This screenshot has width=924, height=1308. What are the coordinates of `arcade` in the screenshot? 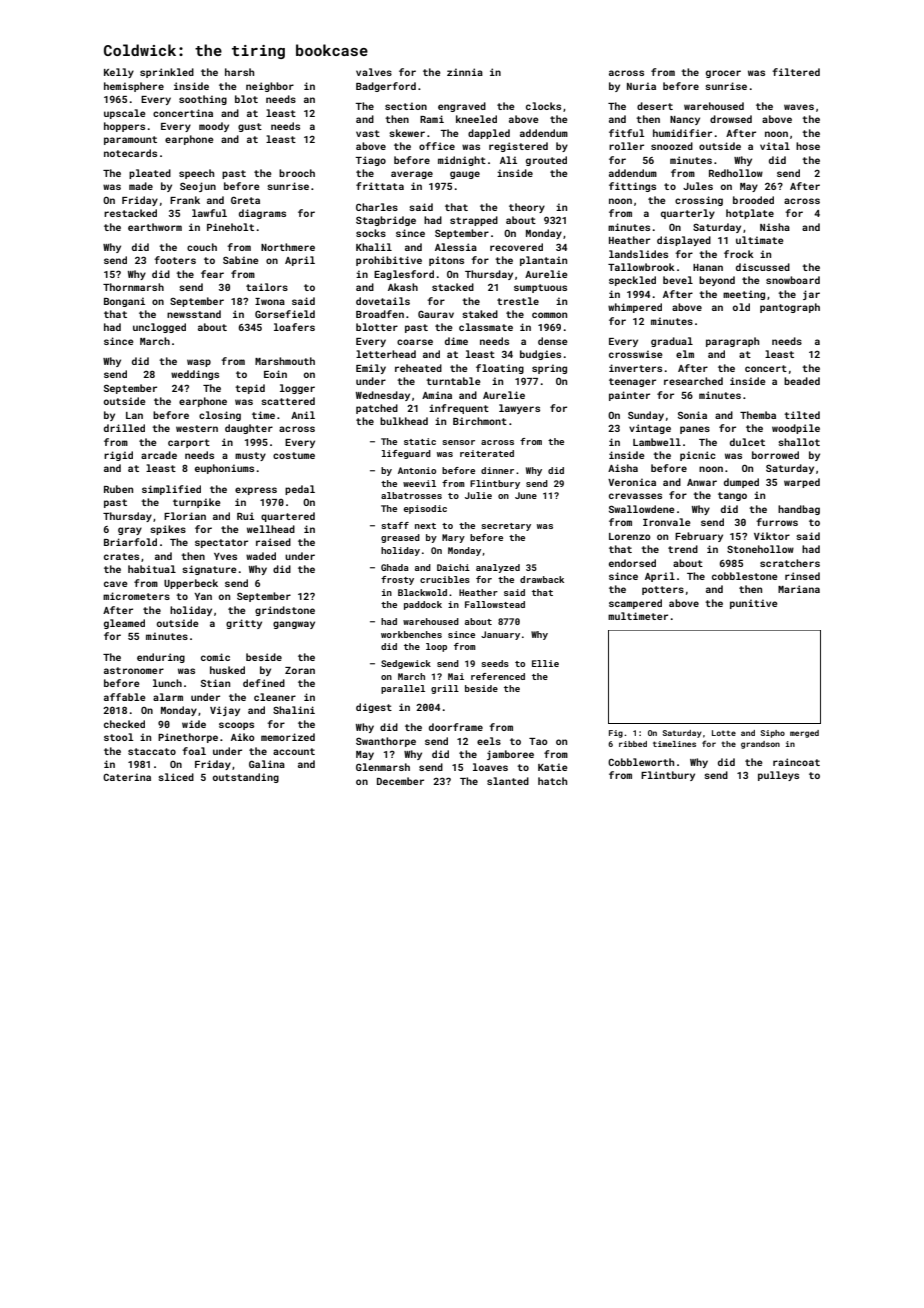 It's located at (159, 455).
